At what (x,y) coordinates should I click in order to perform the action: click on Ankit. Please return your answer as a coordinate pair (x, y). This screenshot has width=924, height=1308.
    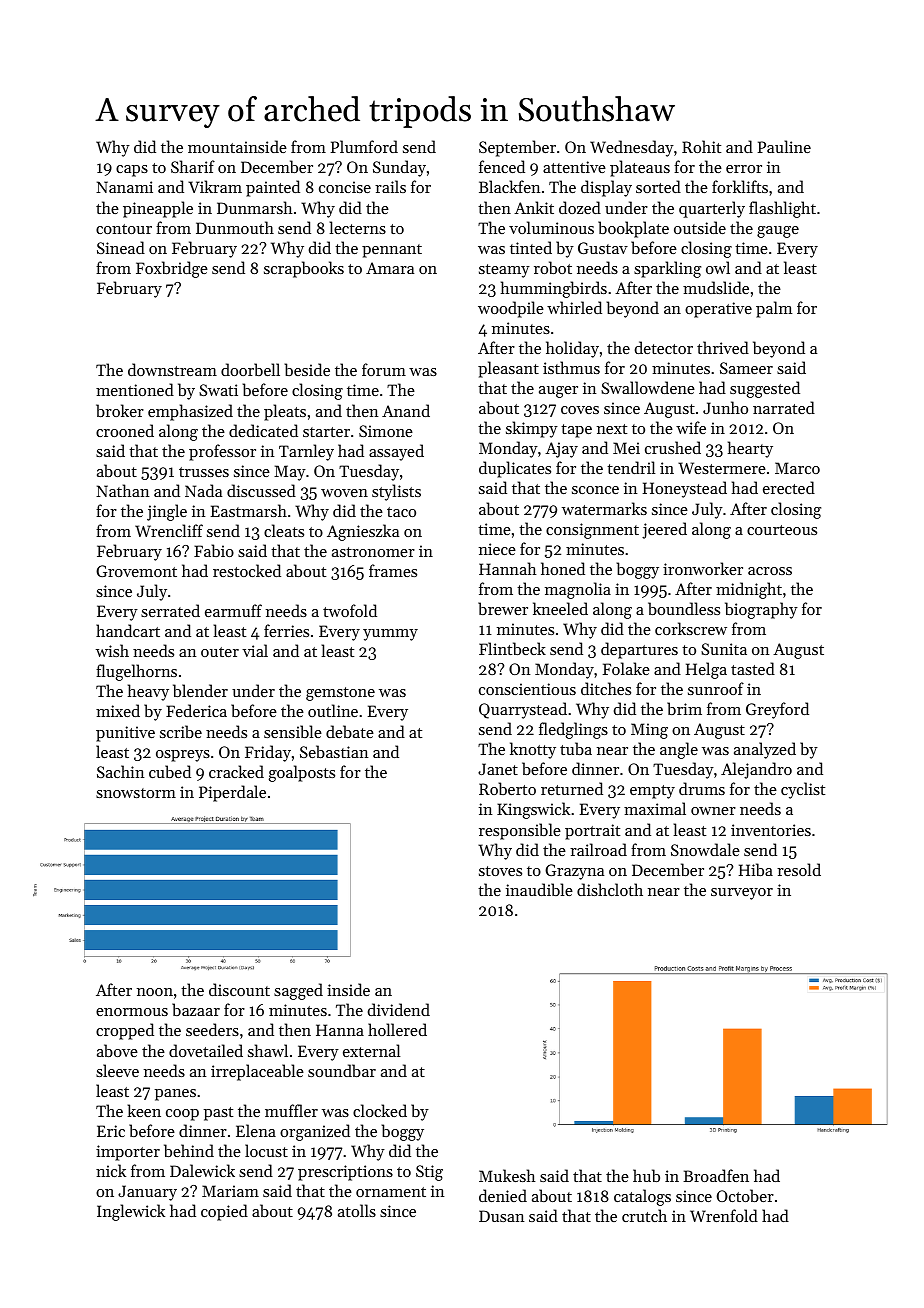
    Looking at the image, I should click on (534, 207).
